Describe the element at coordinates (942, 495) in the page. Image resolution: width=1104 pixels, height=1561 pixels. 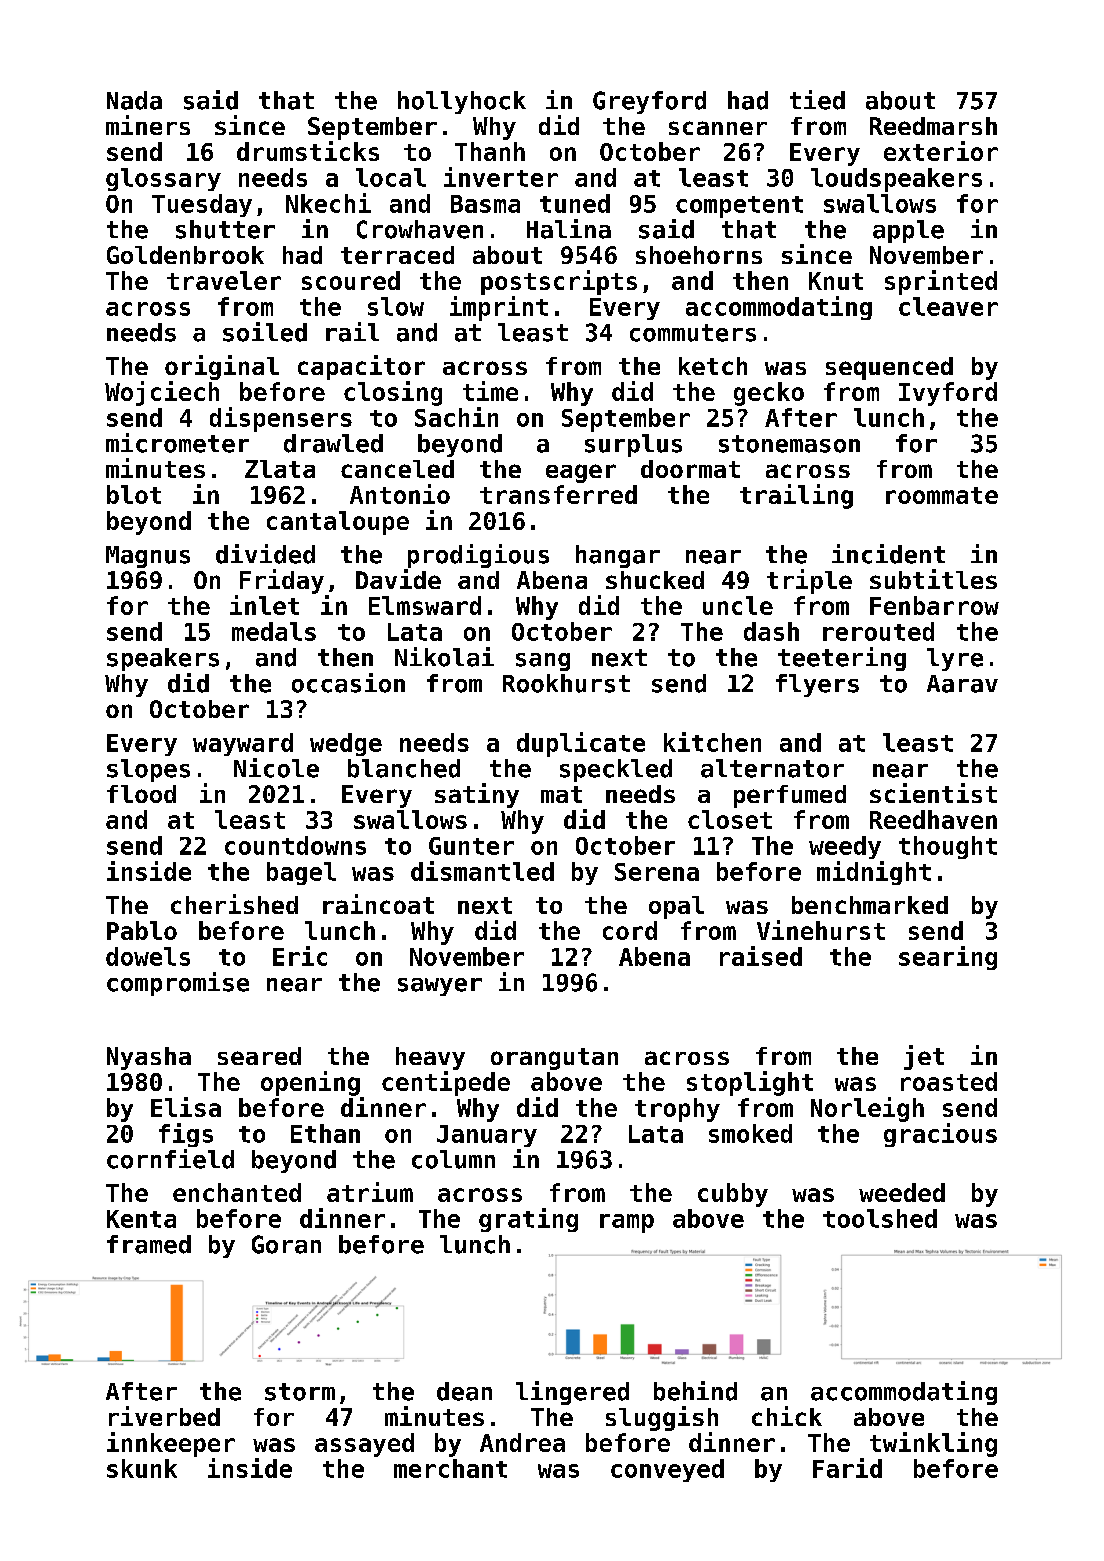
I see `roommate` at that location.
